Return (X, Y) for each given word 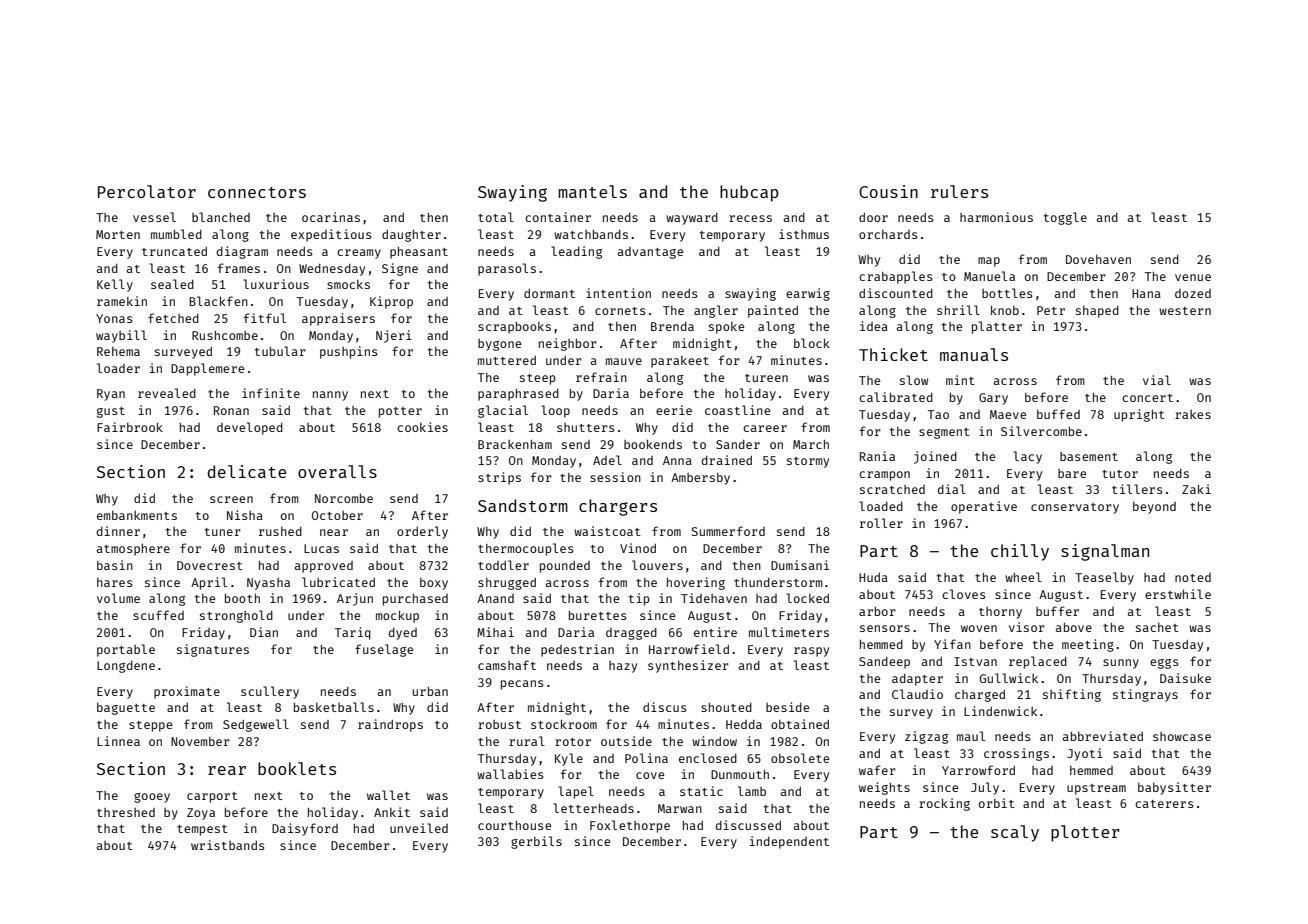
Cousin (888, 191)
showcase (1182, 736)
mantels (593, 191)
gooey (152, 798)
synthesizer (688, 666)
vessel (154, 217)
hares (115, 582)
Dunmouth (740, 774)
